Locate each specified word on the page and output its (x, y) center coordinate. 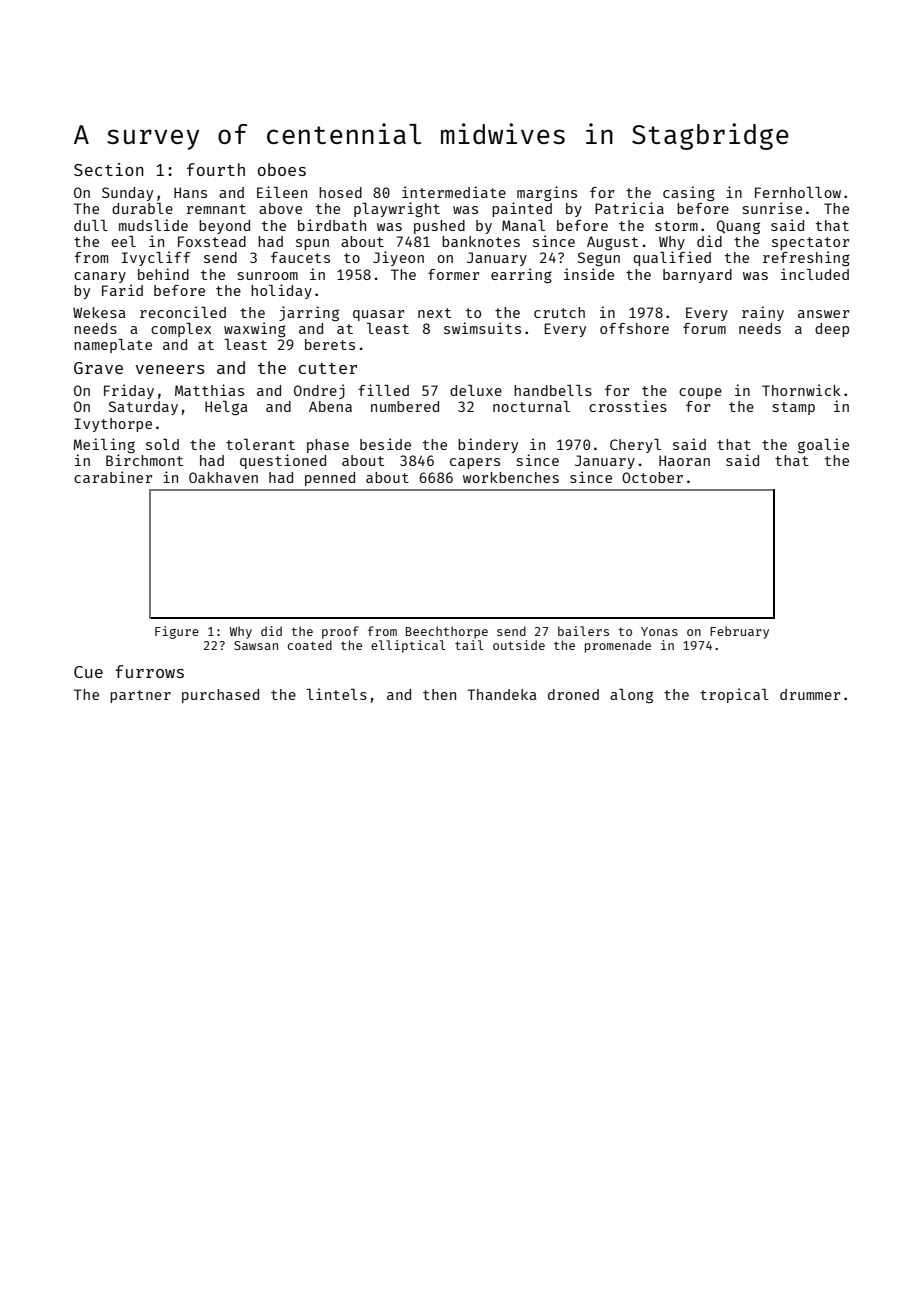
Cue (88, 672)
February (739, 632)
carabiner (113, 477)
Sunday (127, 194)
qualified (672, 258)
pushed (439, 227)
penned (330, 479)
